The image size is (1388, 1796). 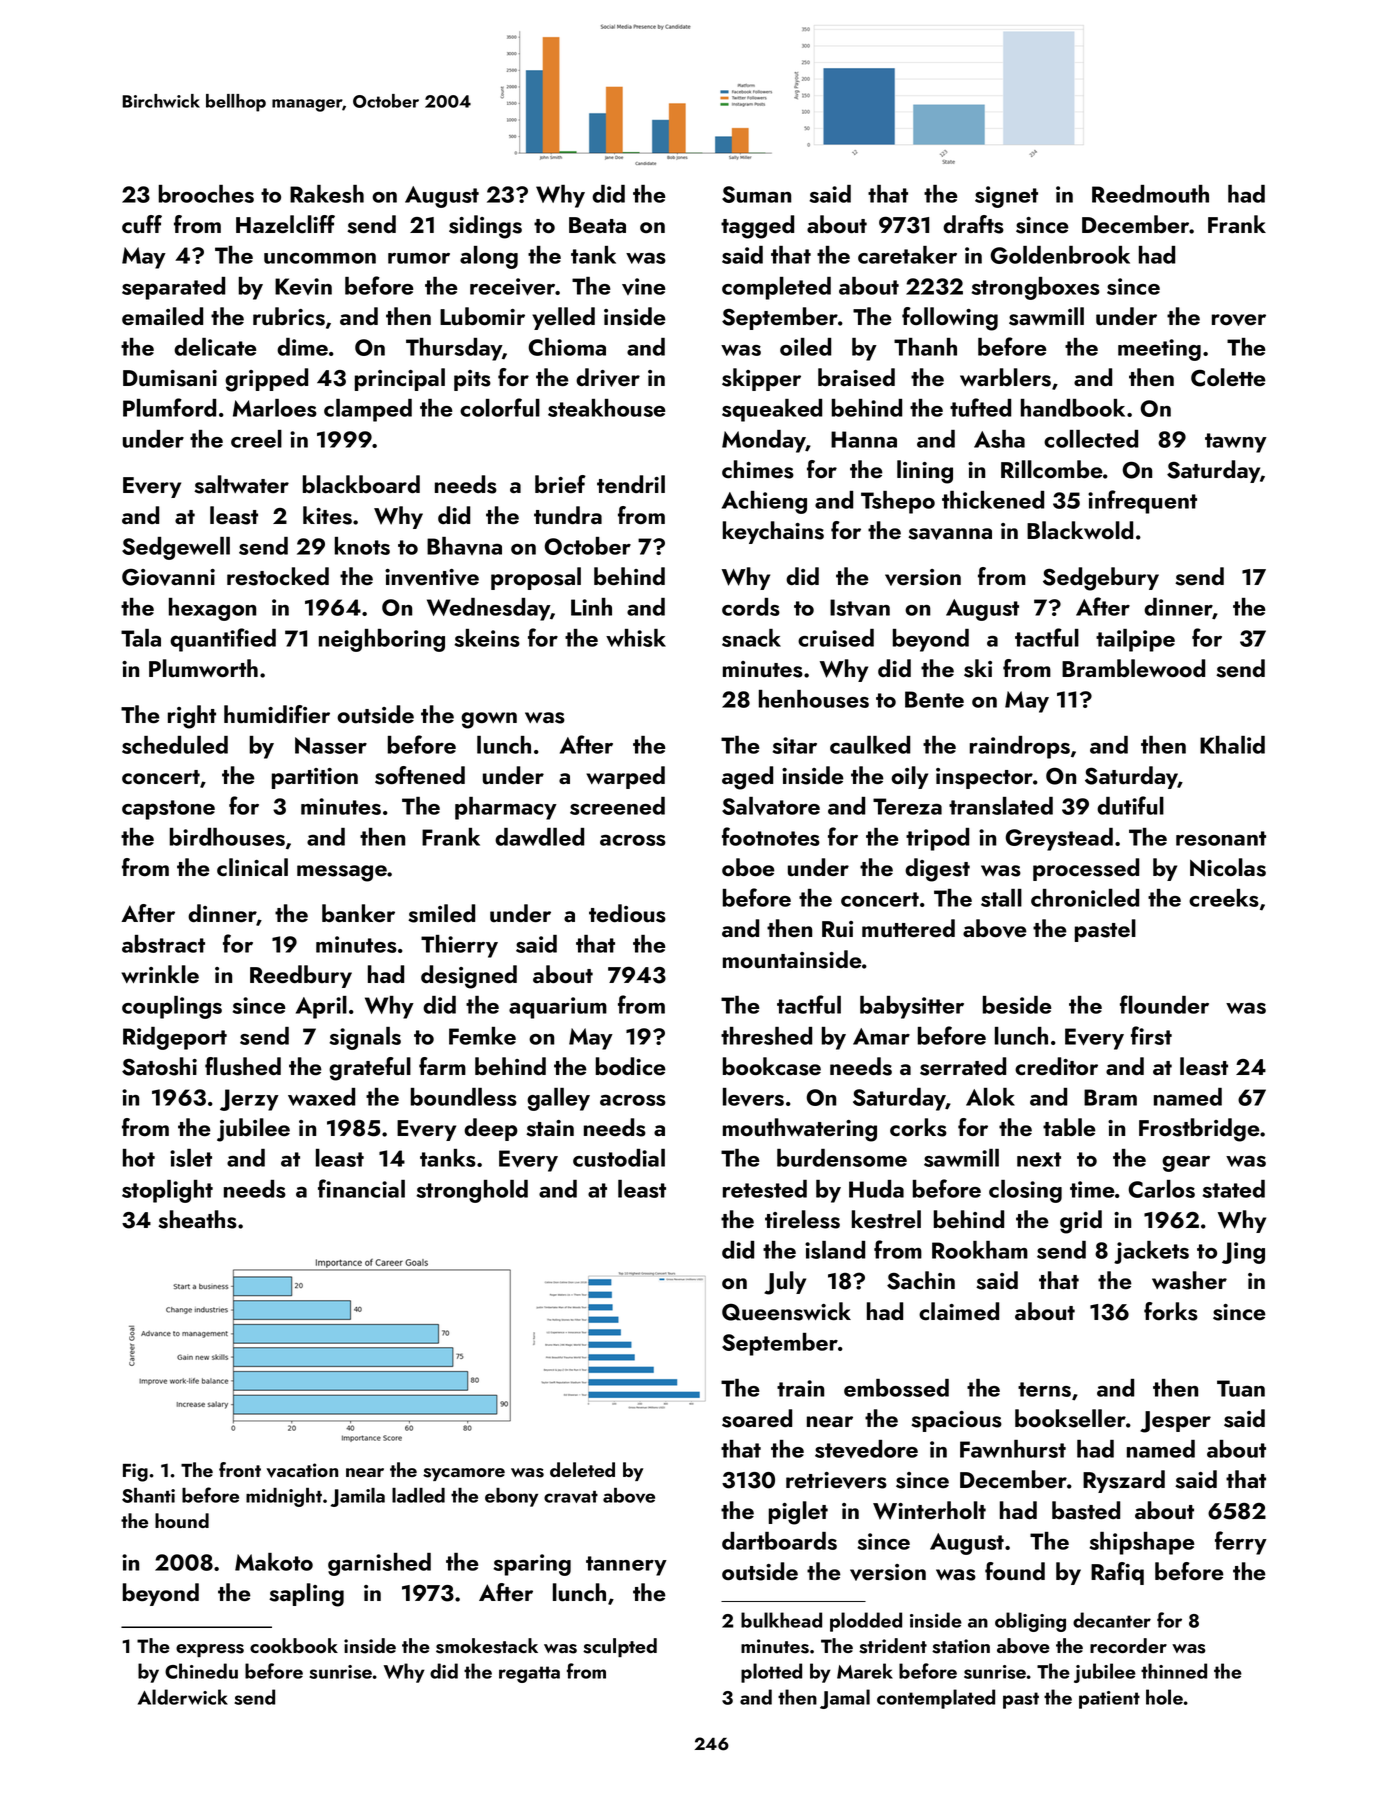 I want to click on Reedmouth, so click(x=1150, y=194).
